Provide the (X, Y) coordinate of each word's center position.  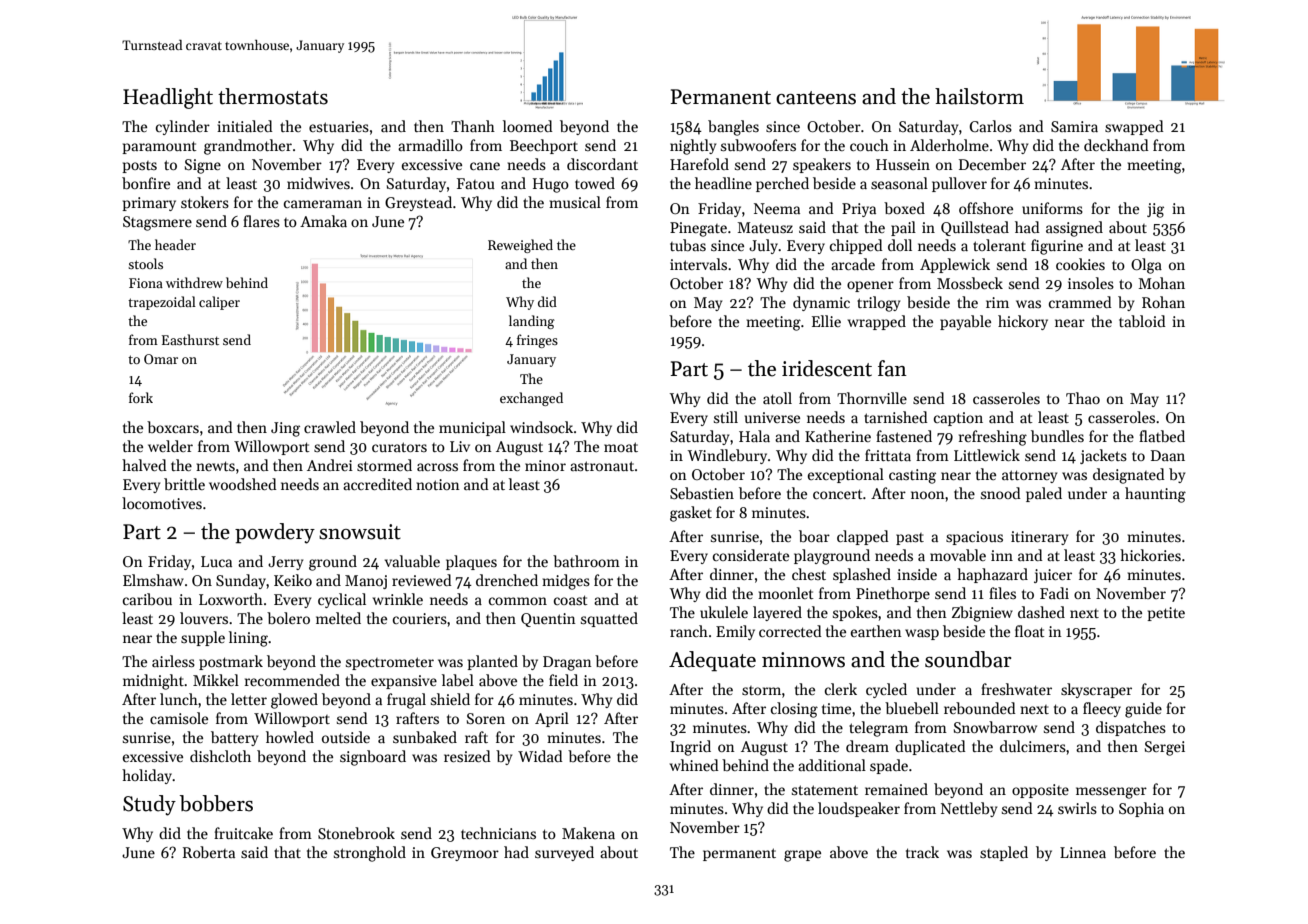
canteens (816, 98)
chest (809, 574)
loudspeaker (859, 809)
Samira (1074, 126)
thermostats (273, 96)
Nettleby (969, 809)
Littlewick (987, 455)
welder (170, 446)
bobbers (216, 803)
